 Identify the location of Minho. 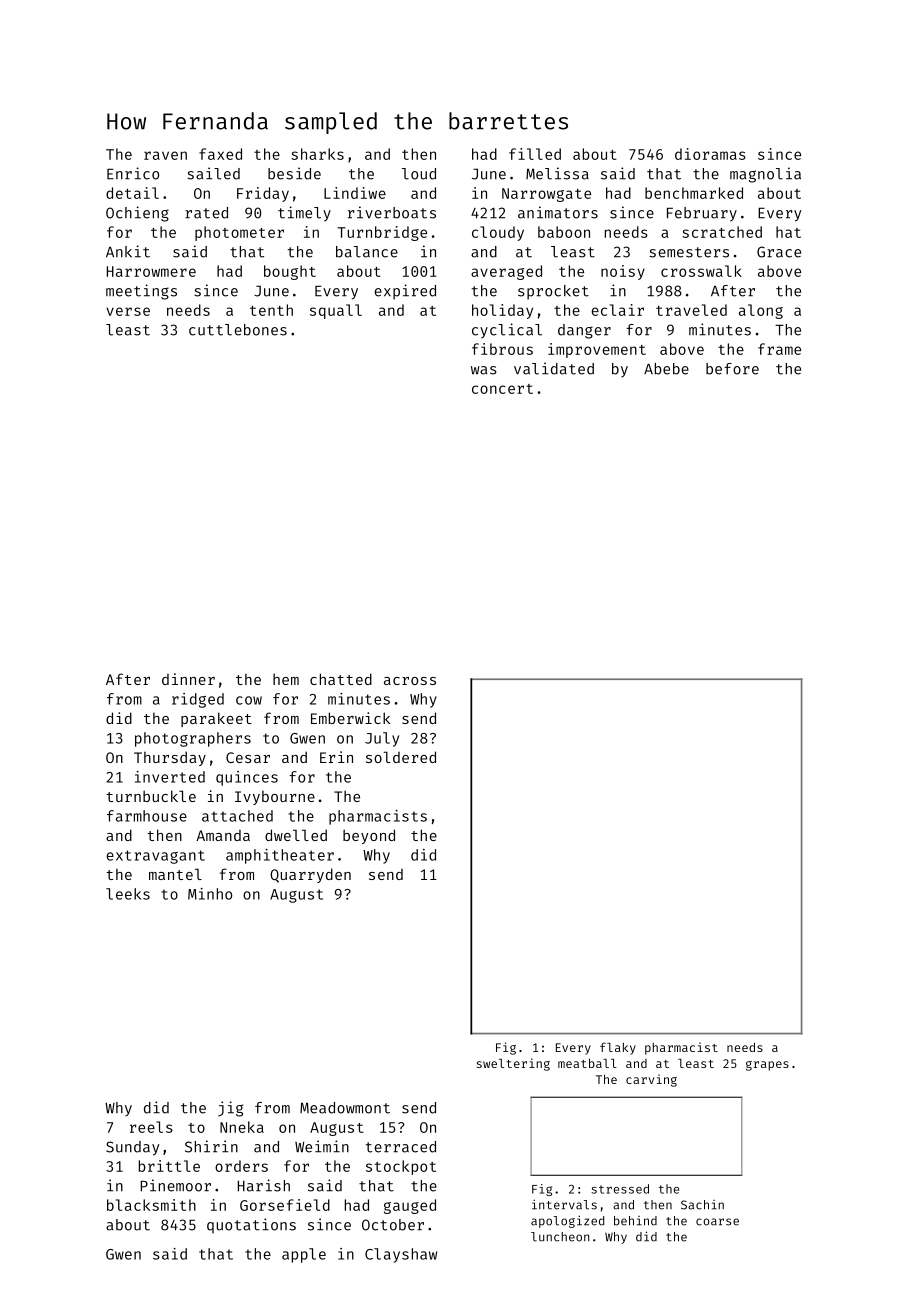
(210, 894).
